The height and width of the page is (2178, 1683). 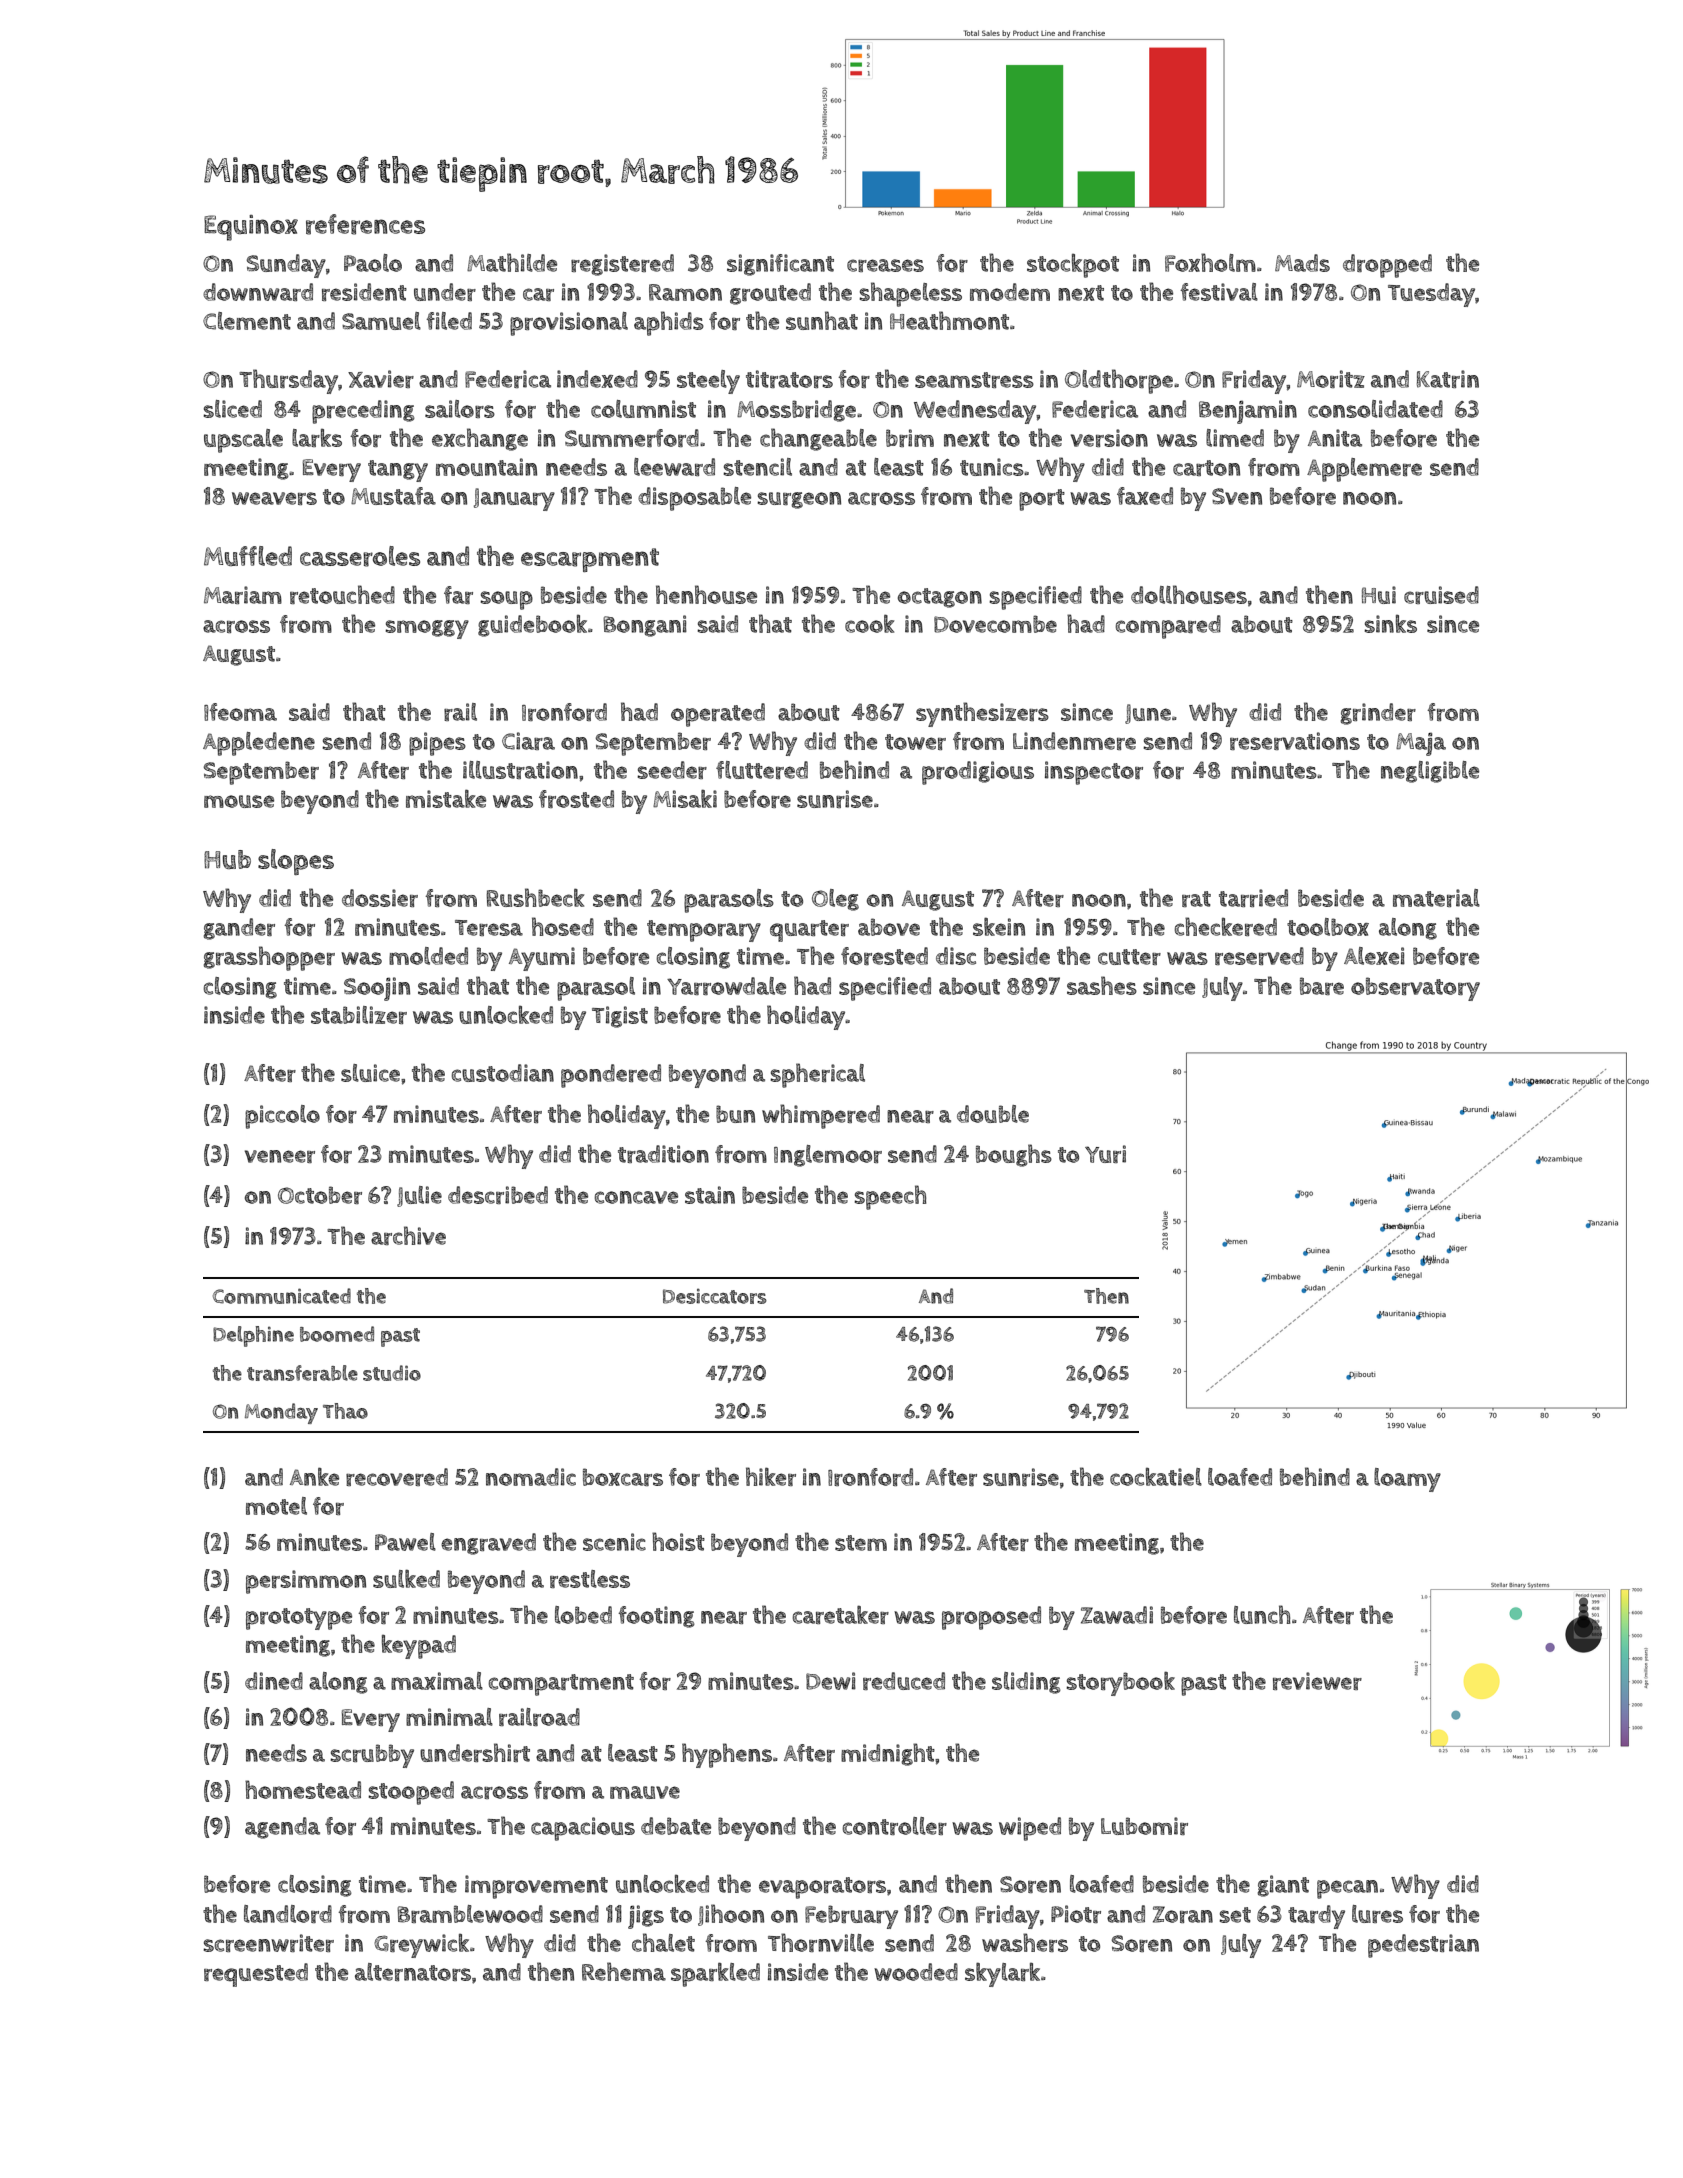 What do you see at coordinates (458, 595) in the page?
I see `far` at bounding box center [458, 595].
